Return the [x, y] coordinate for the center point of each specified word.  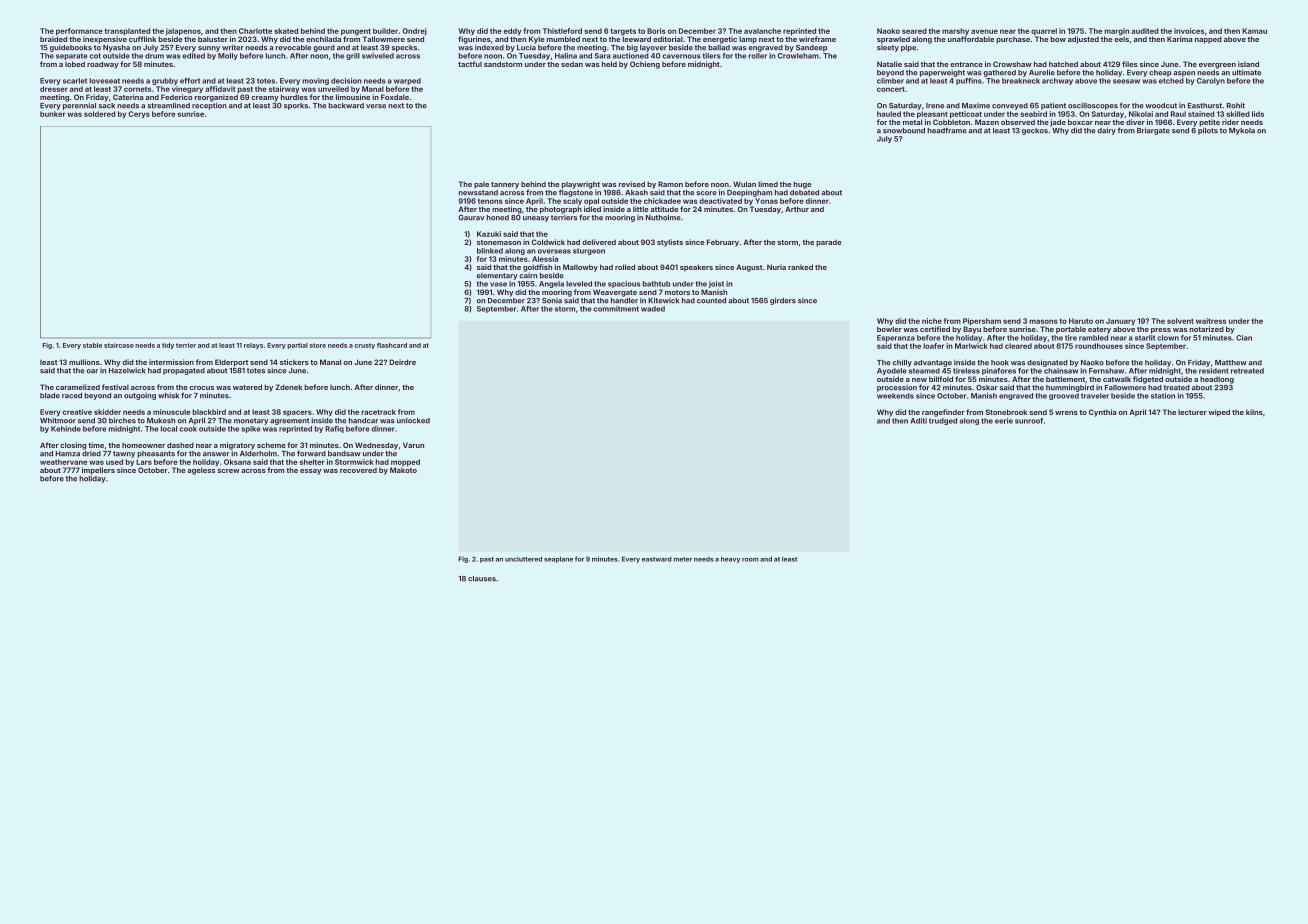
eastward [657, 559]
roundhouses [1099, 346]
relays [253, 346]
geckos [1035, 131]
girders [783, 301]
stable [92, 345]
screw [228, 471]
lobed [75, 64]
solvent [1180, 321]
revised [632, 184]
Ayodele [892, 371]
